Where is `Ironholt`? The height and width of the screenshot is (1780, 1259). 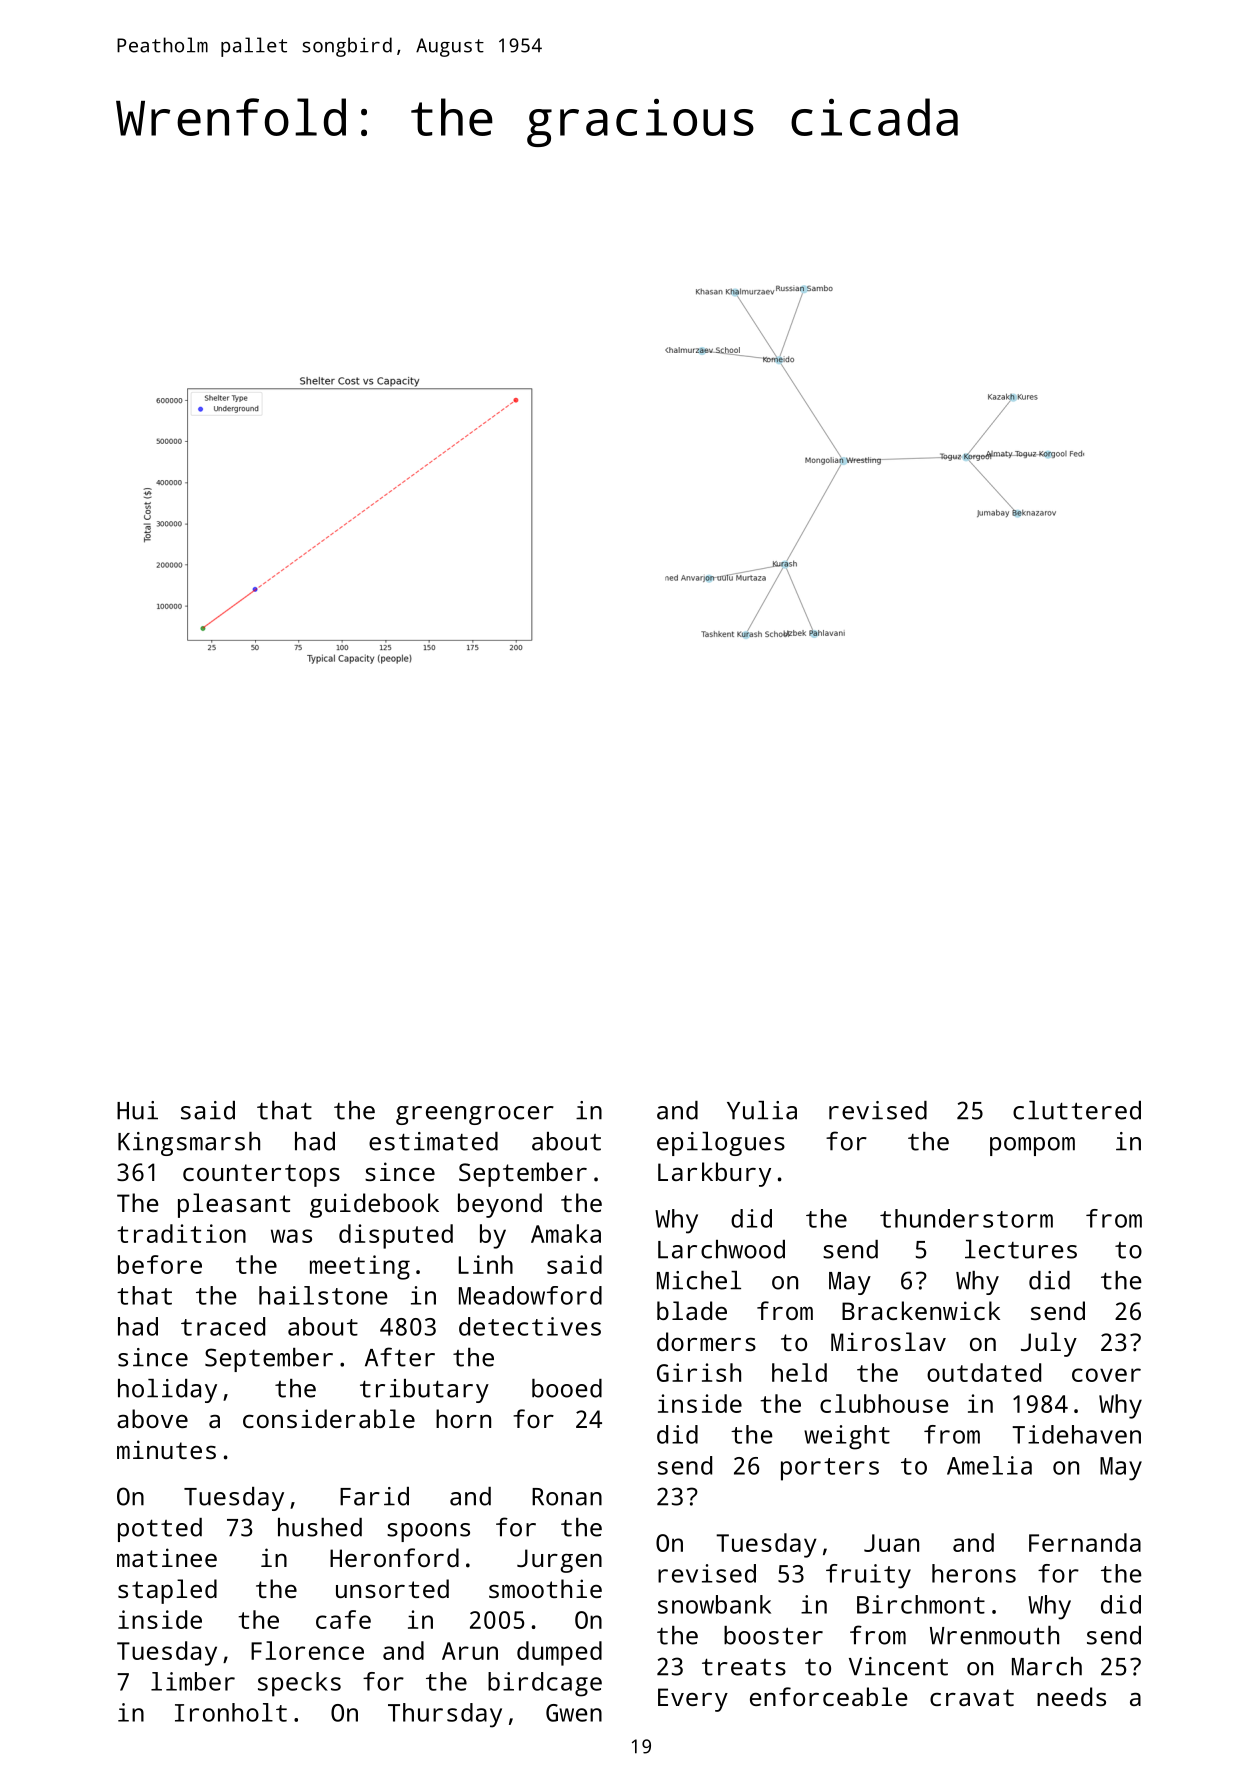 Ironholt is located at coordinates (231, 1712).
